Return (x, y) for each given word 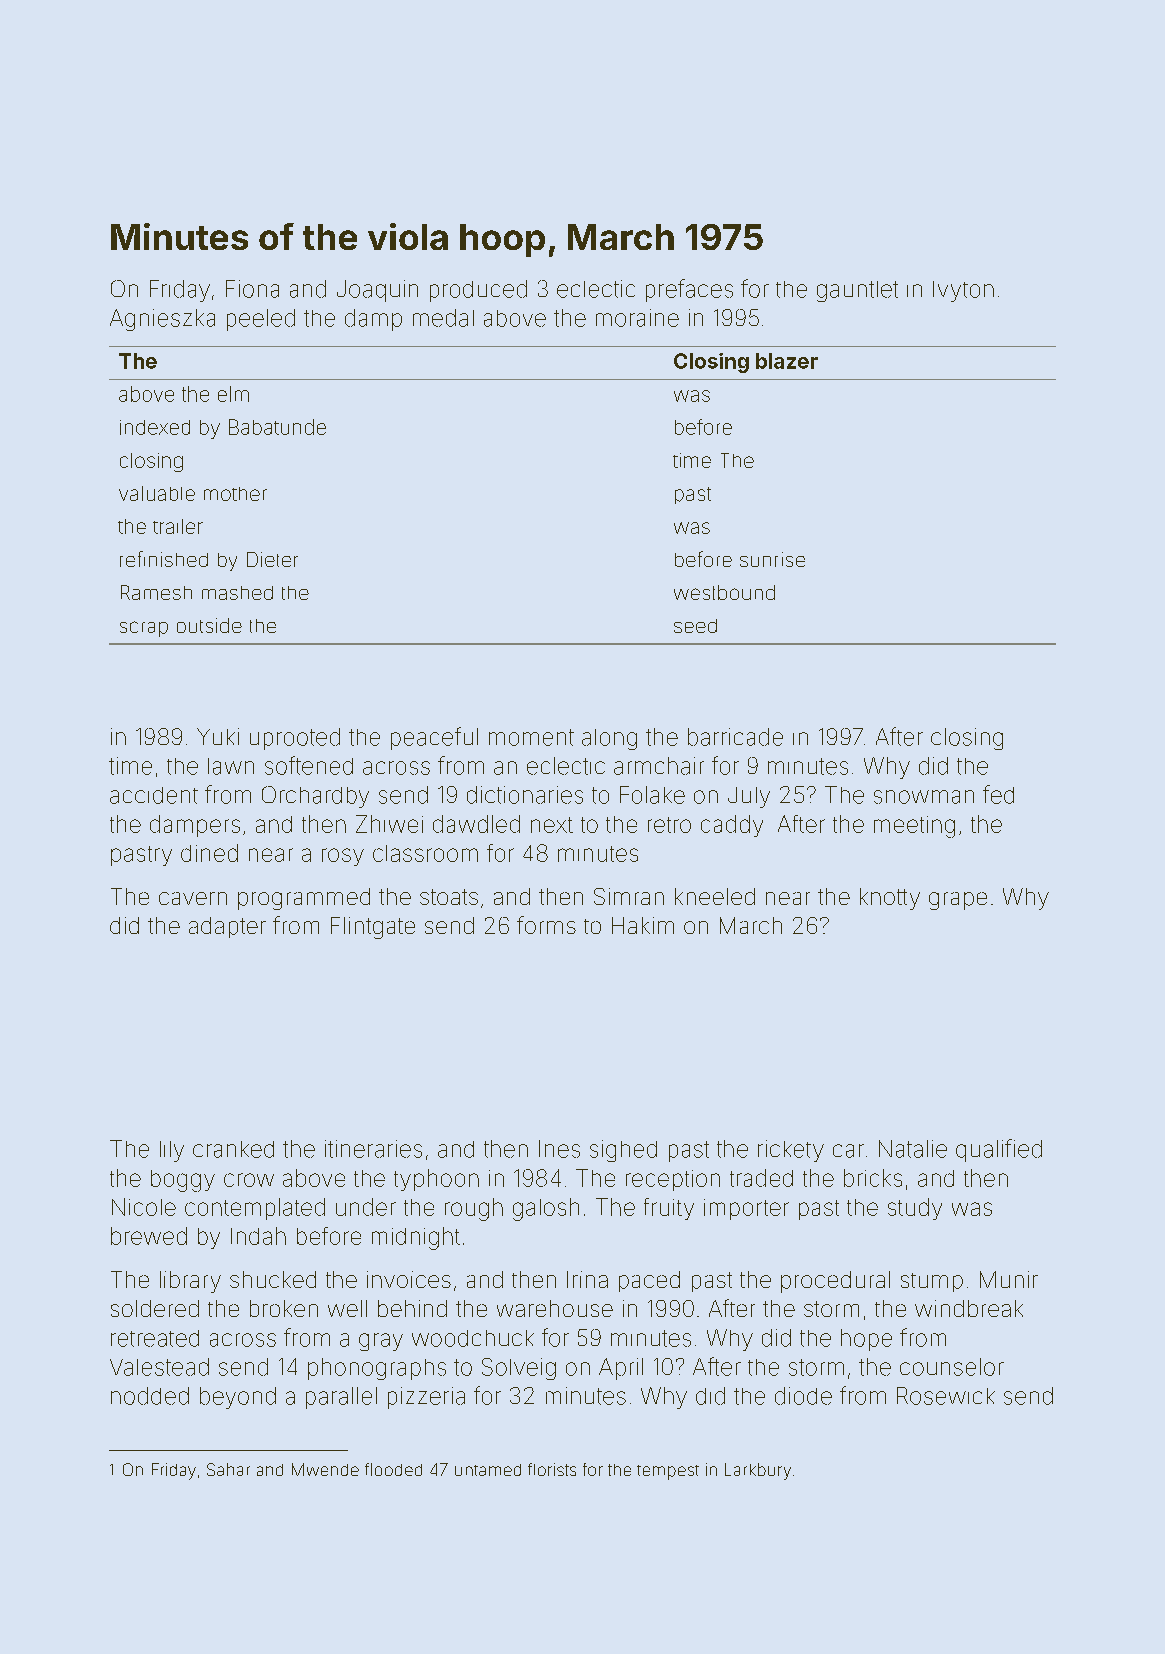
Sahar (228, 1469)
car (848, 1151)
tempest (668, 1472)
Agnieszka (162, 320)
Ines (559, 1149)
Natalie (913, 1149)
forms (546, 925)
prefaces (689, 290)
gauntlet (857, 291)
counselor (952, 1367)
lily (172, 1151)
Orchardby (315, 797)
